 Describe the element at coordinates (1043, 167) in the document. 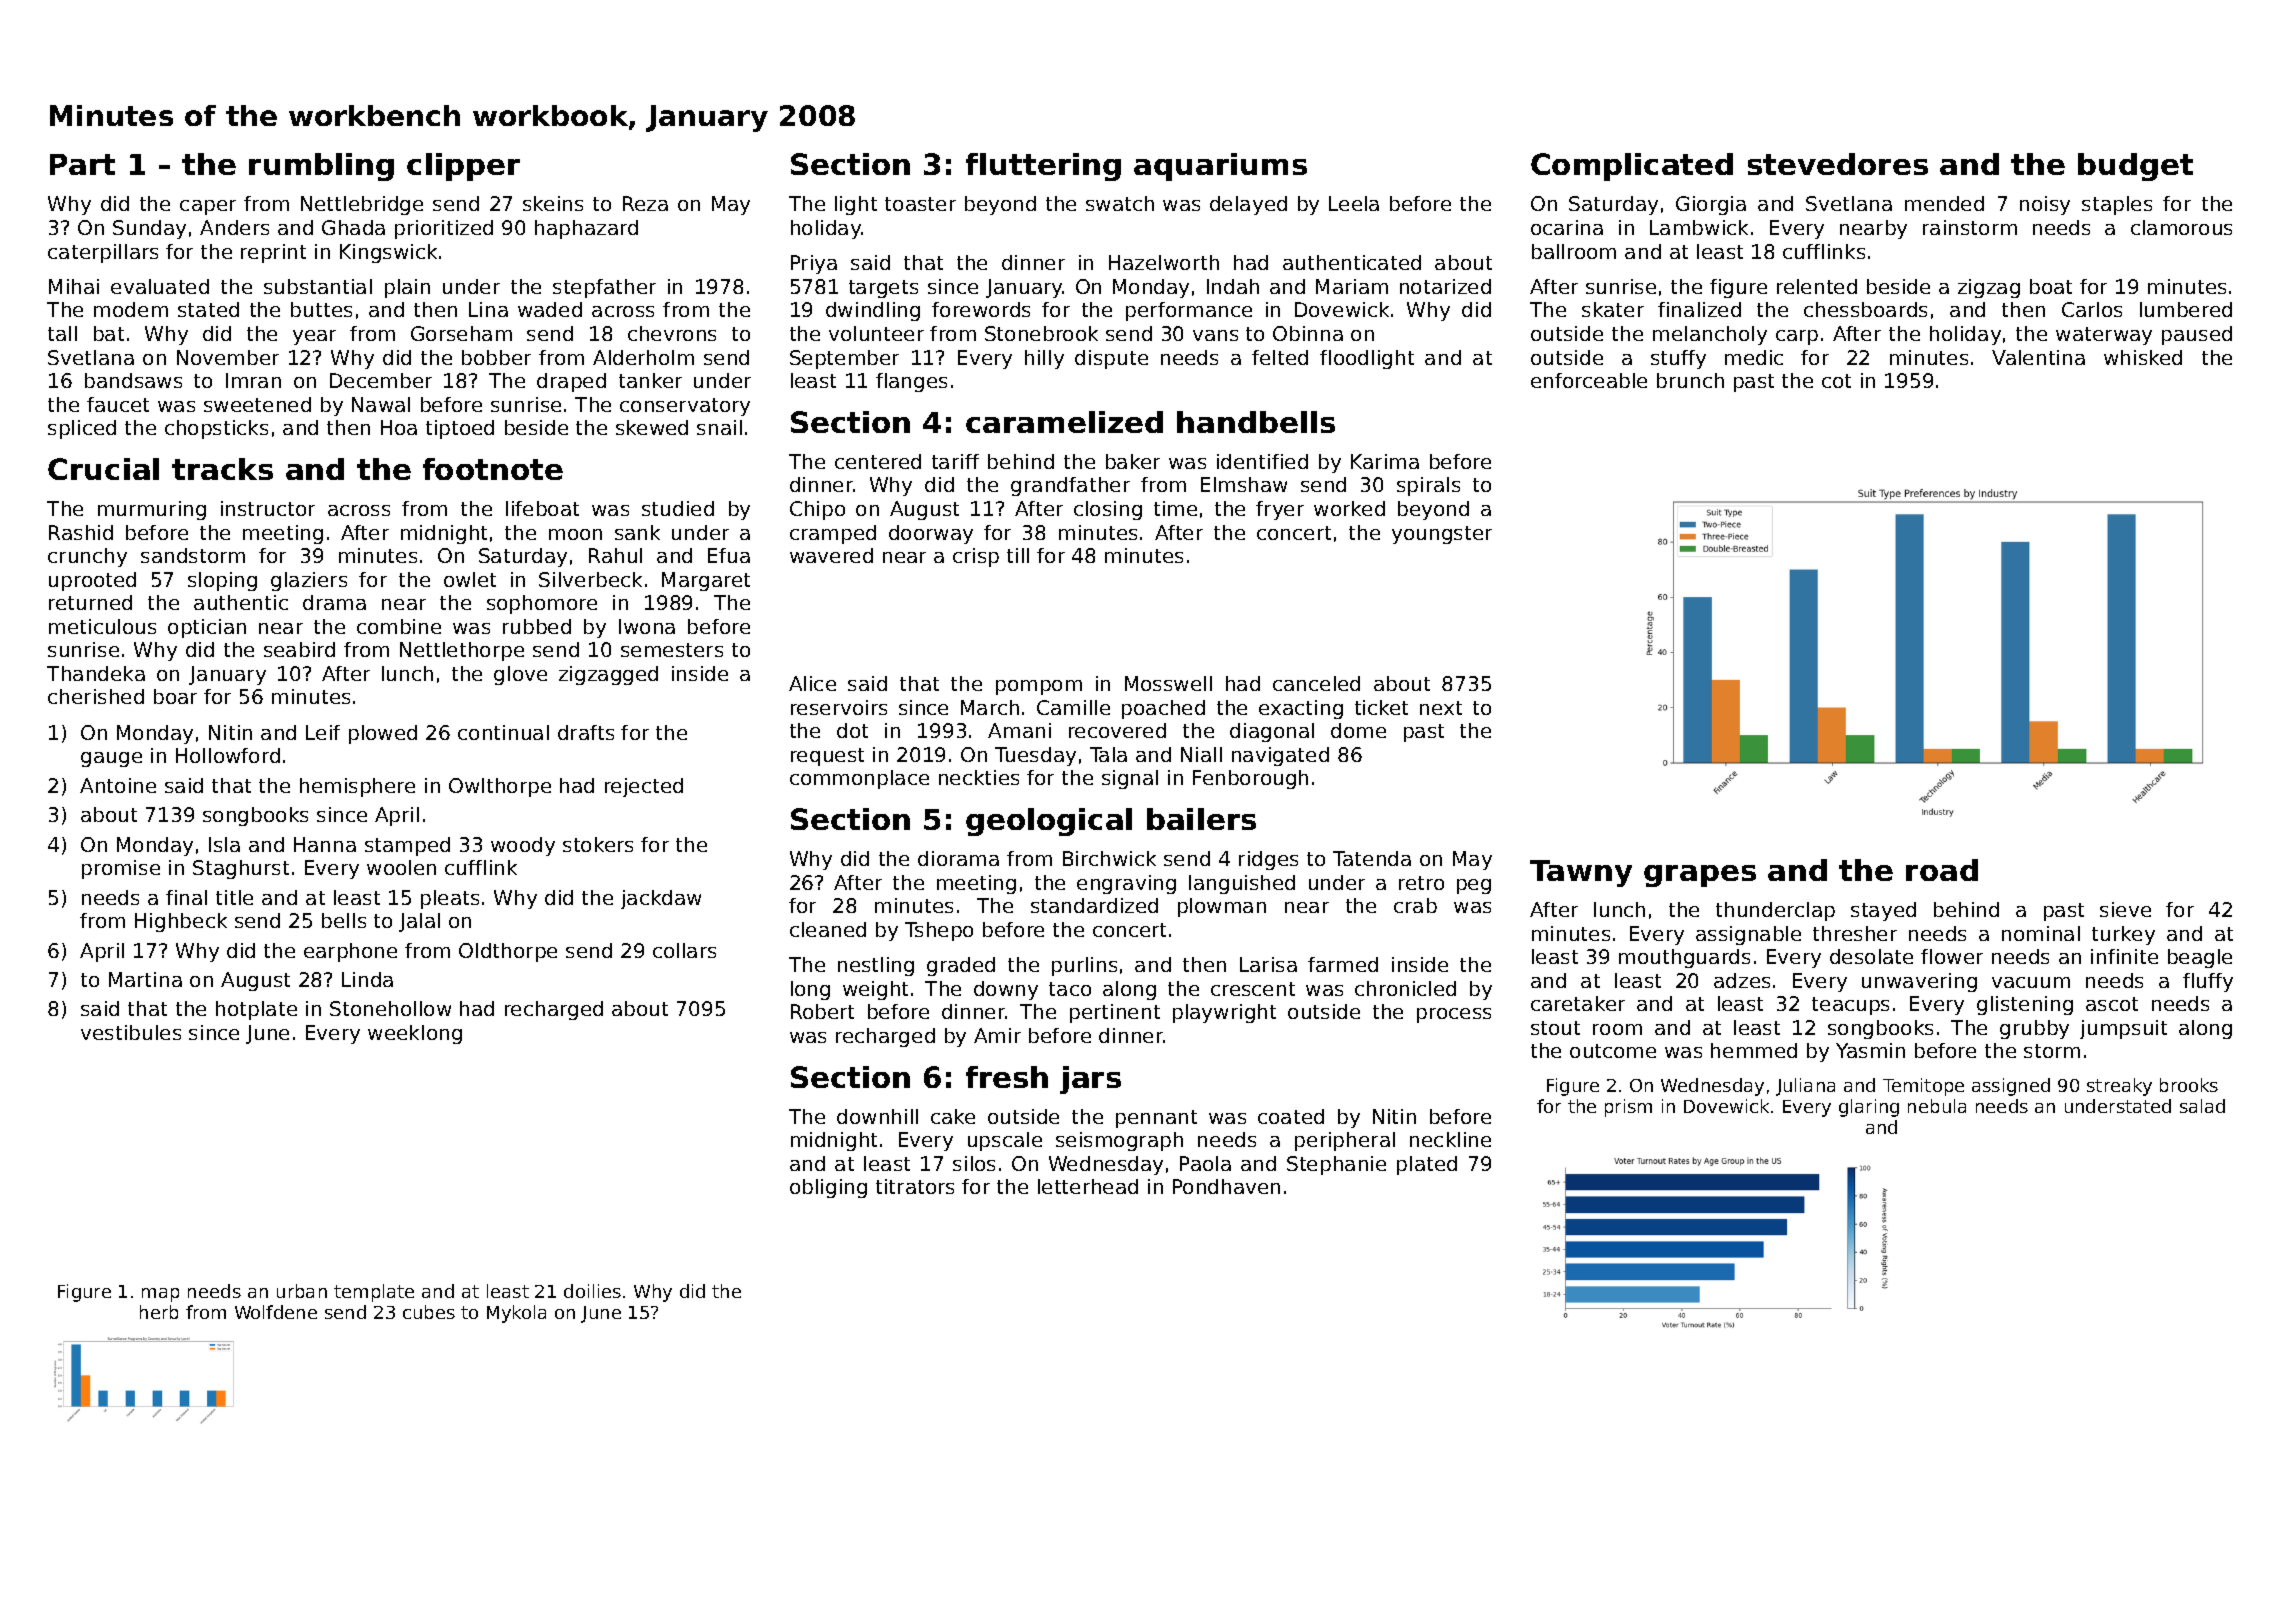

I see `fluttering` at that location.
